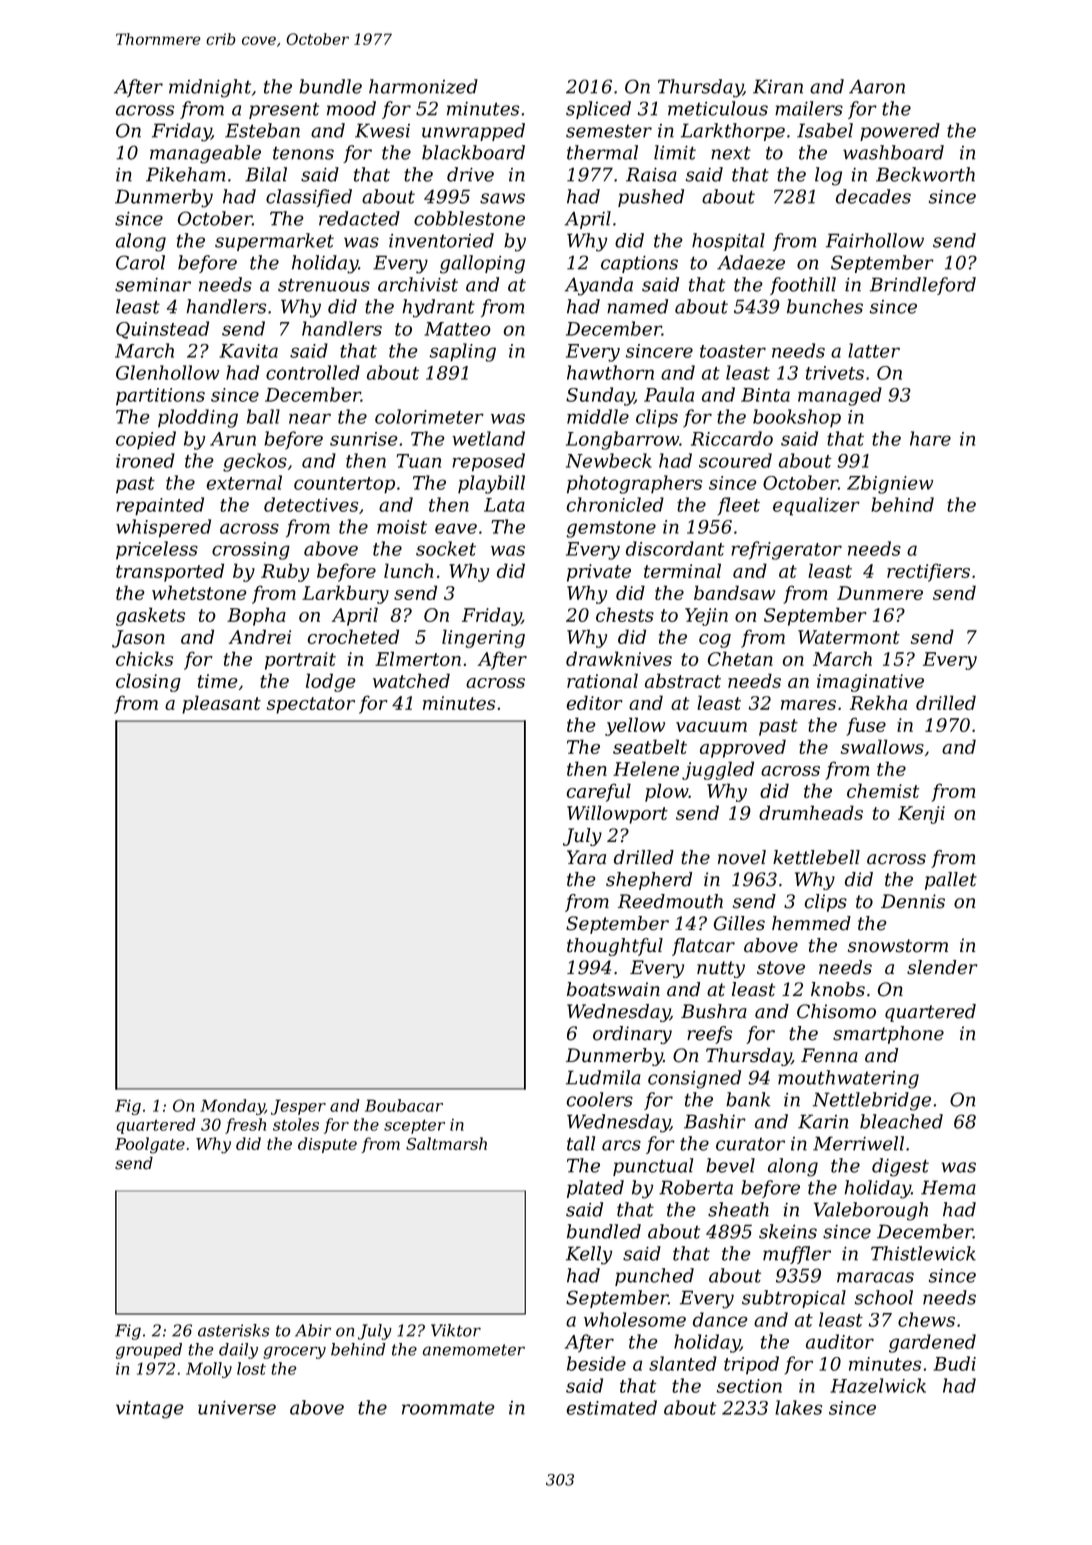 The image size is (1092, 1545). Describe the element at coordinates (150, 1145) in the screenshot. I see `Poolgate` at that location.
